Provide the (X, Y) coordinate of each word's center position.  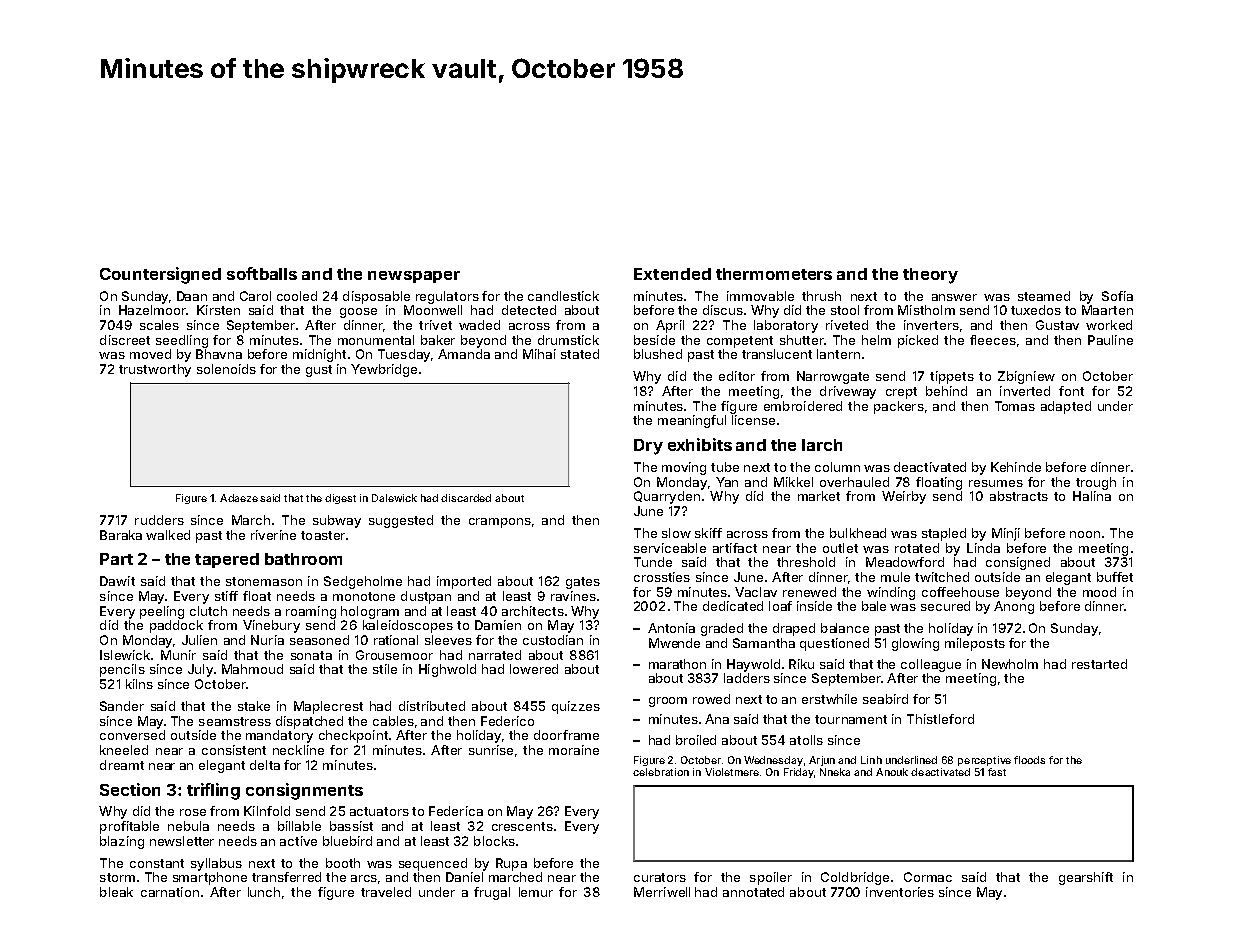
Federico (507, 721)
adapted (1066, 407)
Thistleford (940, 719)
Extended (672, 274)
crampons (500, 523)
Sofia (1117, 296)
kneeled (124, 750)
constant (157, 863)
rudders (159, 520)
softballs (262, 273)
